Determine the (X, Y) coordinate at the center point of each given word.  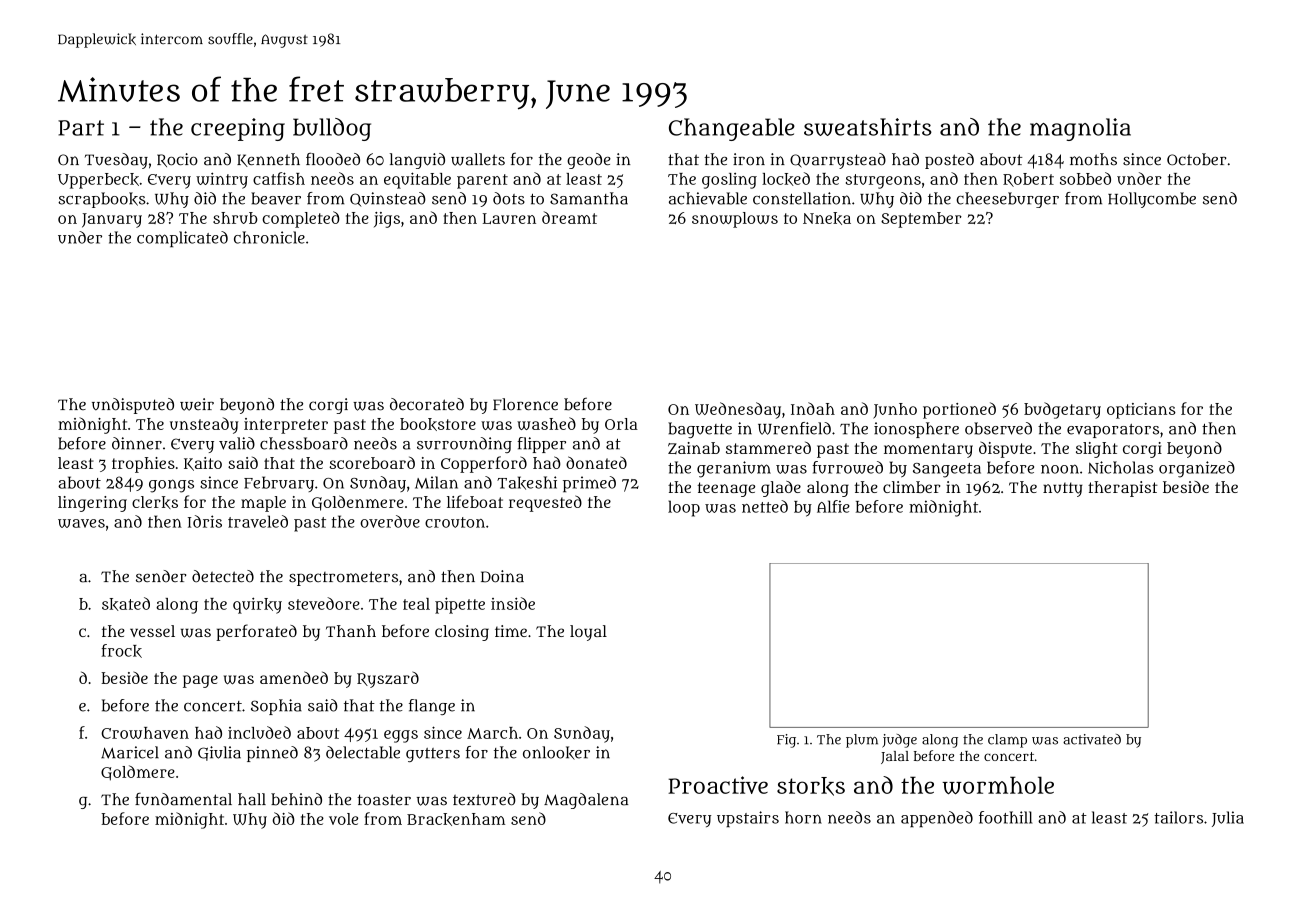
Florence (525, 404)
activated (1092, 739)
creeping (238, 129)
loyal (588, 633)
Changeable (732, 129)
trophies (143, 465)
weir (197, 404)
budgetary (1062, 410)
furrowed (847, 467)
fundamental (183, 799)
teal (416, 604)
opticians (1141, 411)
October (1196, 159)
